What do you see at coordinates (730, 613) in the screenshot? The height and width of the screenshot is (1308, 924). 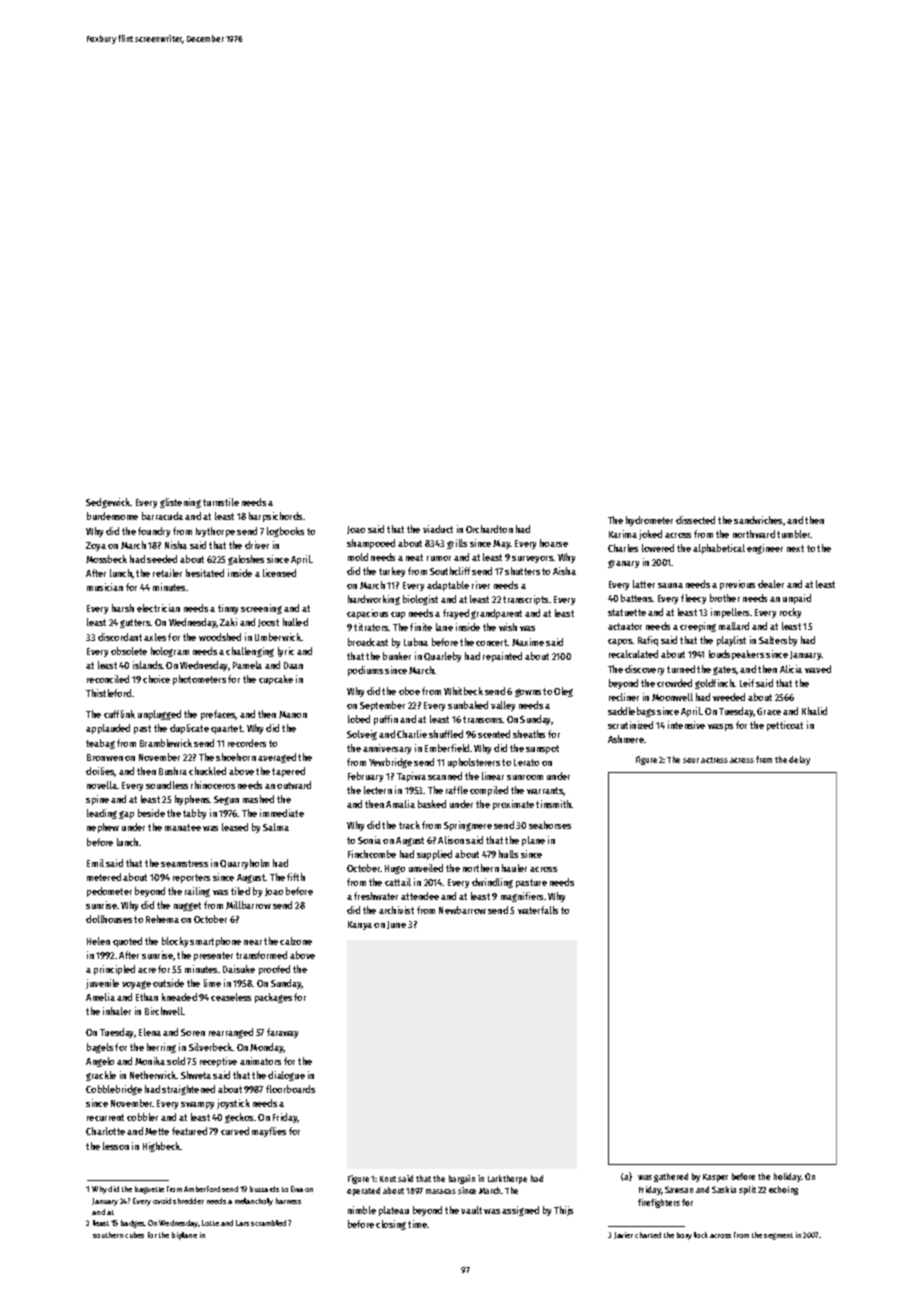 I see `impellers` at bounding box center [730, 613].
